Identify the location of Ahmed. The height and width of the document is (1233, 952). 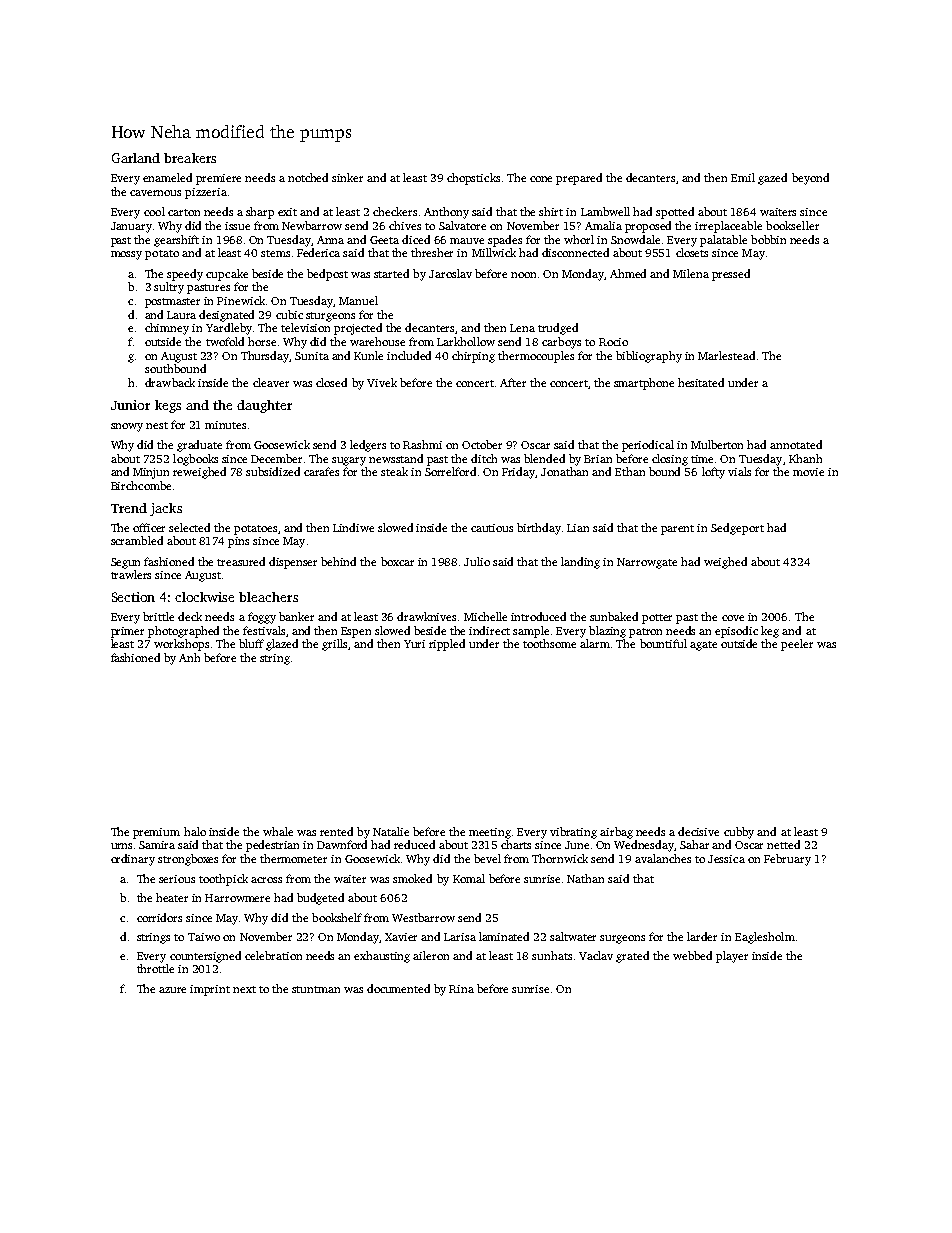
(628, 273).
